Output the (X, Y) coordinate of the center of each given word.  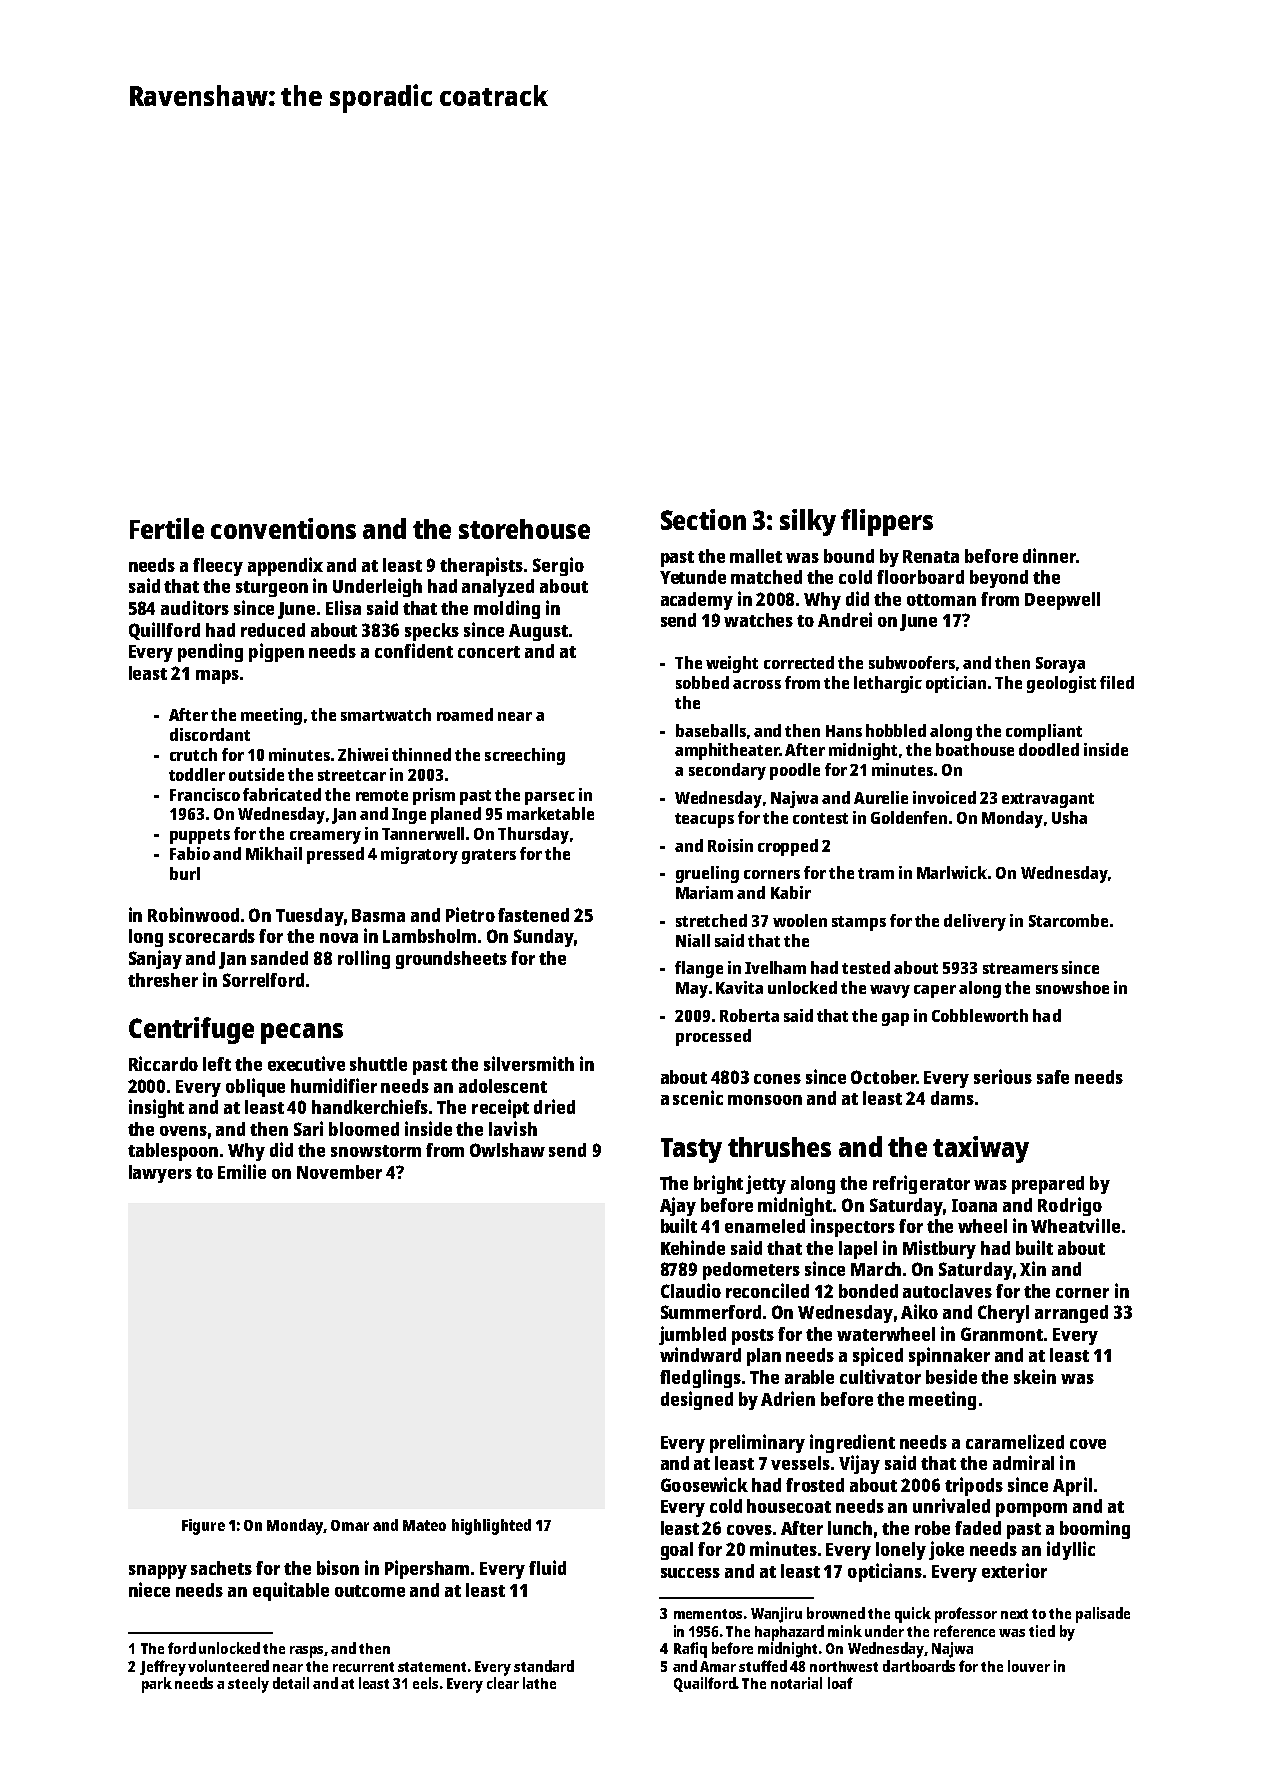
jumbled (692, 1335)
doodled (1049, 749)
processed (713, 1037)
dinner (1049, 555)
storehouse (524, 529)
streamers (1020, 968)
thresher (163, 980)
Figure (203, 1527)
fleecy (218, 567)
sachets (221, 1568)
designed (697, 1400)
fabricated (282, 794)
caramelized (1015, 1441)
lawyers (160, 1174)
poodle (795, 771)
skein (1035, 1376)
